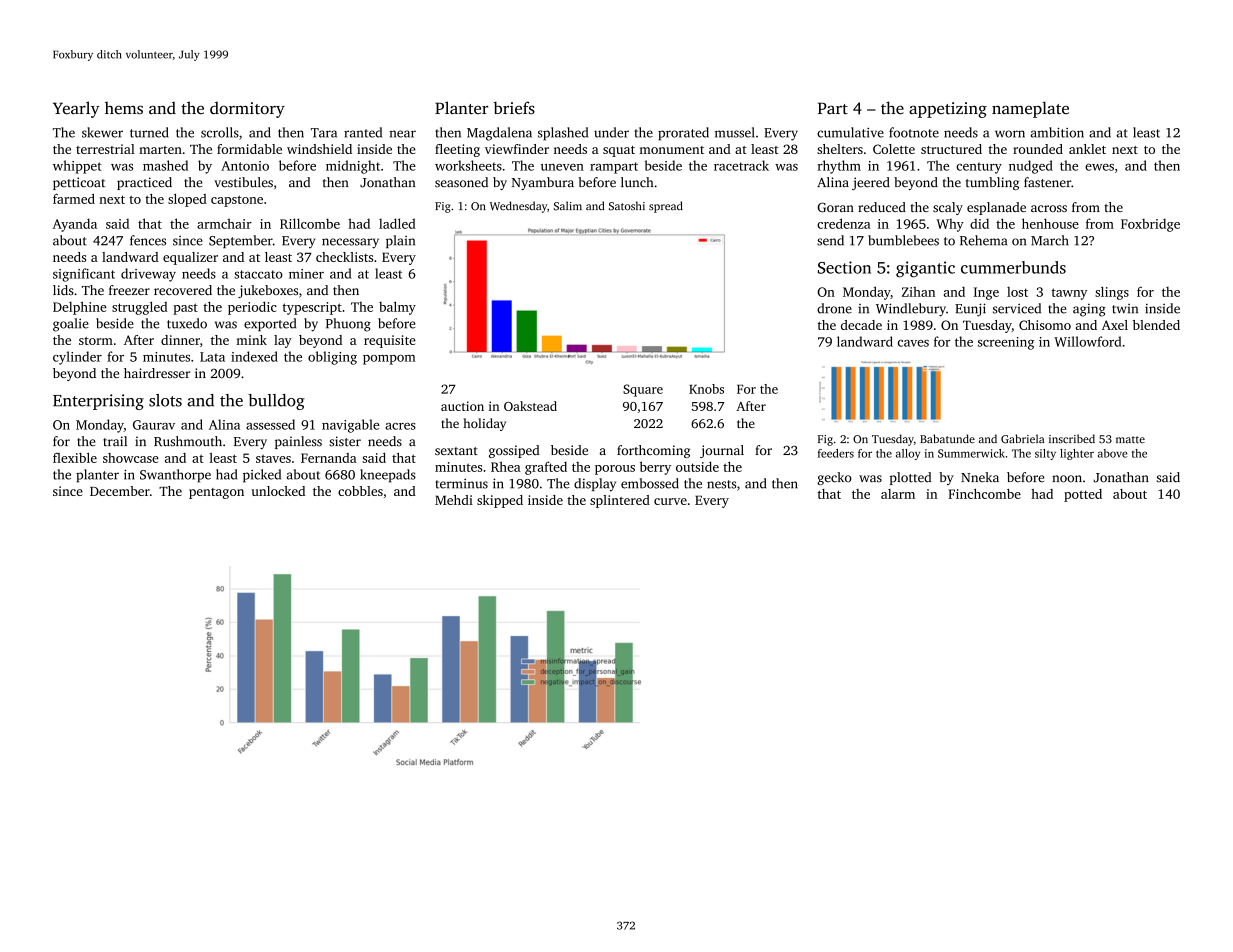 This page has width=1233, height=952. I want to click on obliging, so click(332, 358).
